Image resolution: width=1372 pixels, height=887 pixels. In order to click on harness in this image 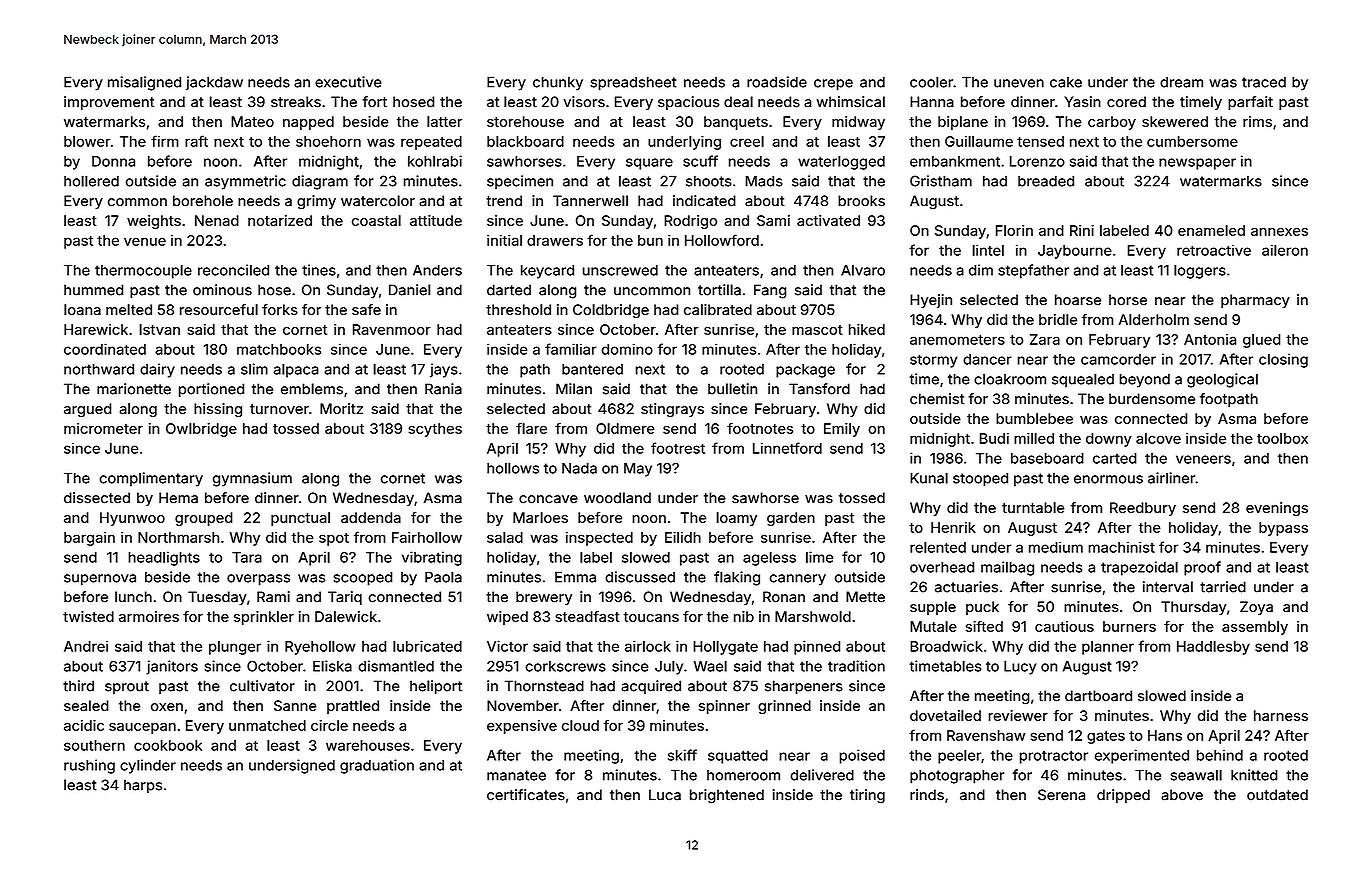, I will do `click(1281, 715)`.
